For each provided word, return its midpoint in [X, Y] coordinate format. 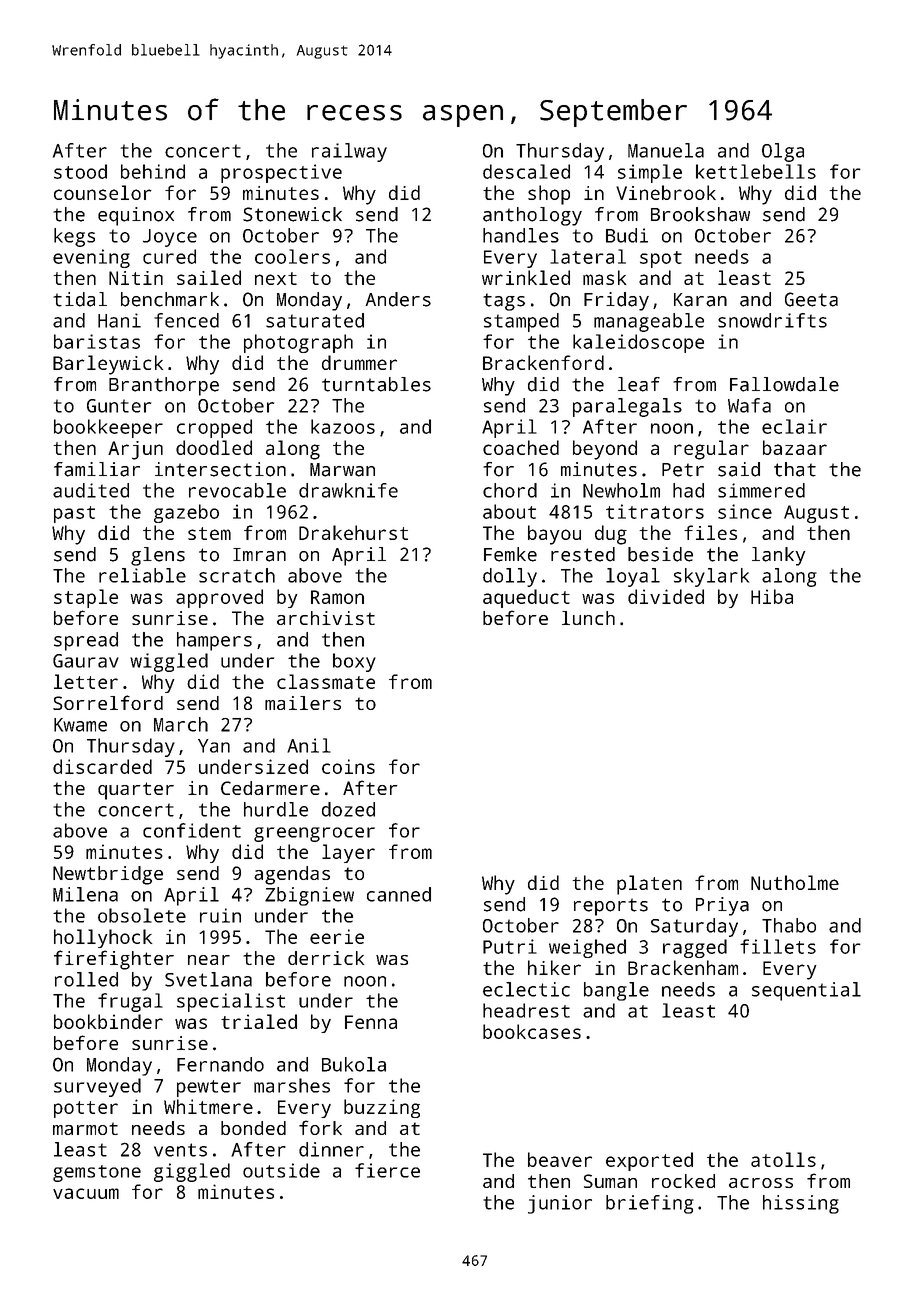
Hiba [772, 596]
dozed [348, 809]
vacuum [86, 1193]
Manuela [666, 150]
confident [192, 830]
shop [549, 195]
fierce [387, 1170]
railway [349, 152]
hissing [801, 1204]
